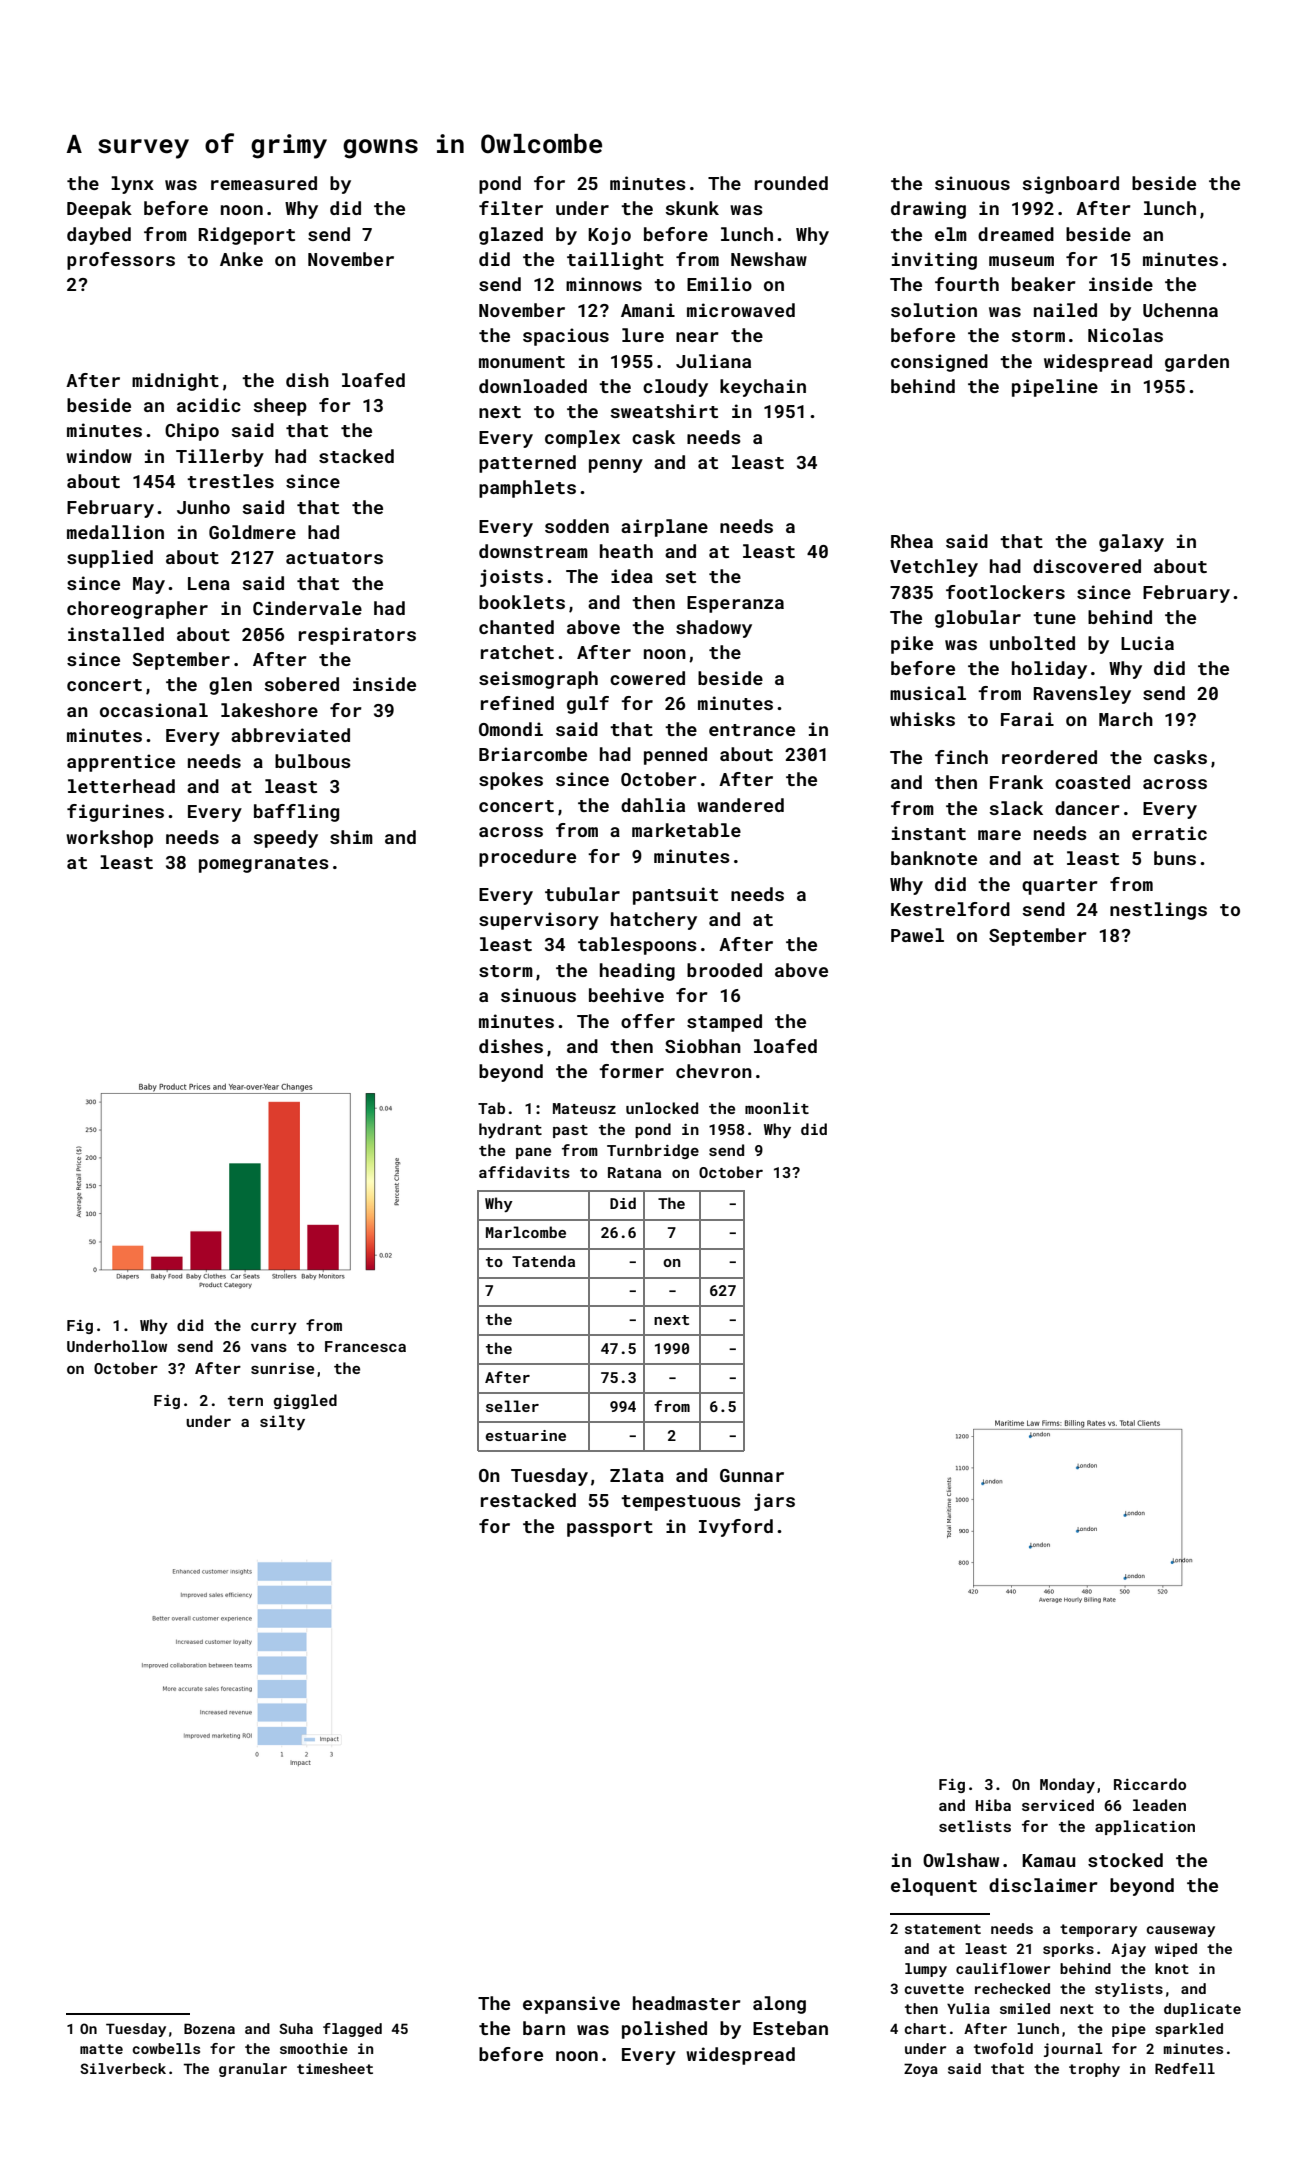  Describe the element at coordinates (1068, 1950) in the image. I see `sporks` at that location.
